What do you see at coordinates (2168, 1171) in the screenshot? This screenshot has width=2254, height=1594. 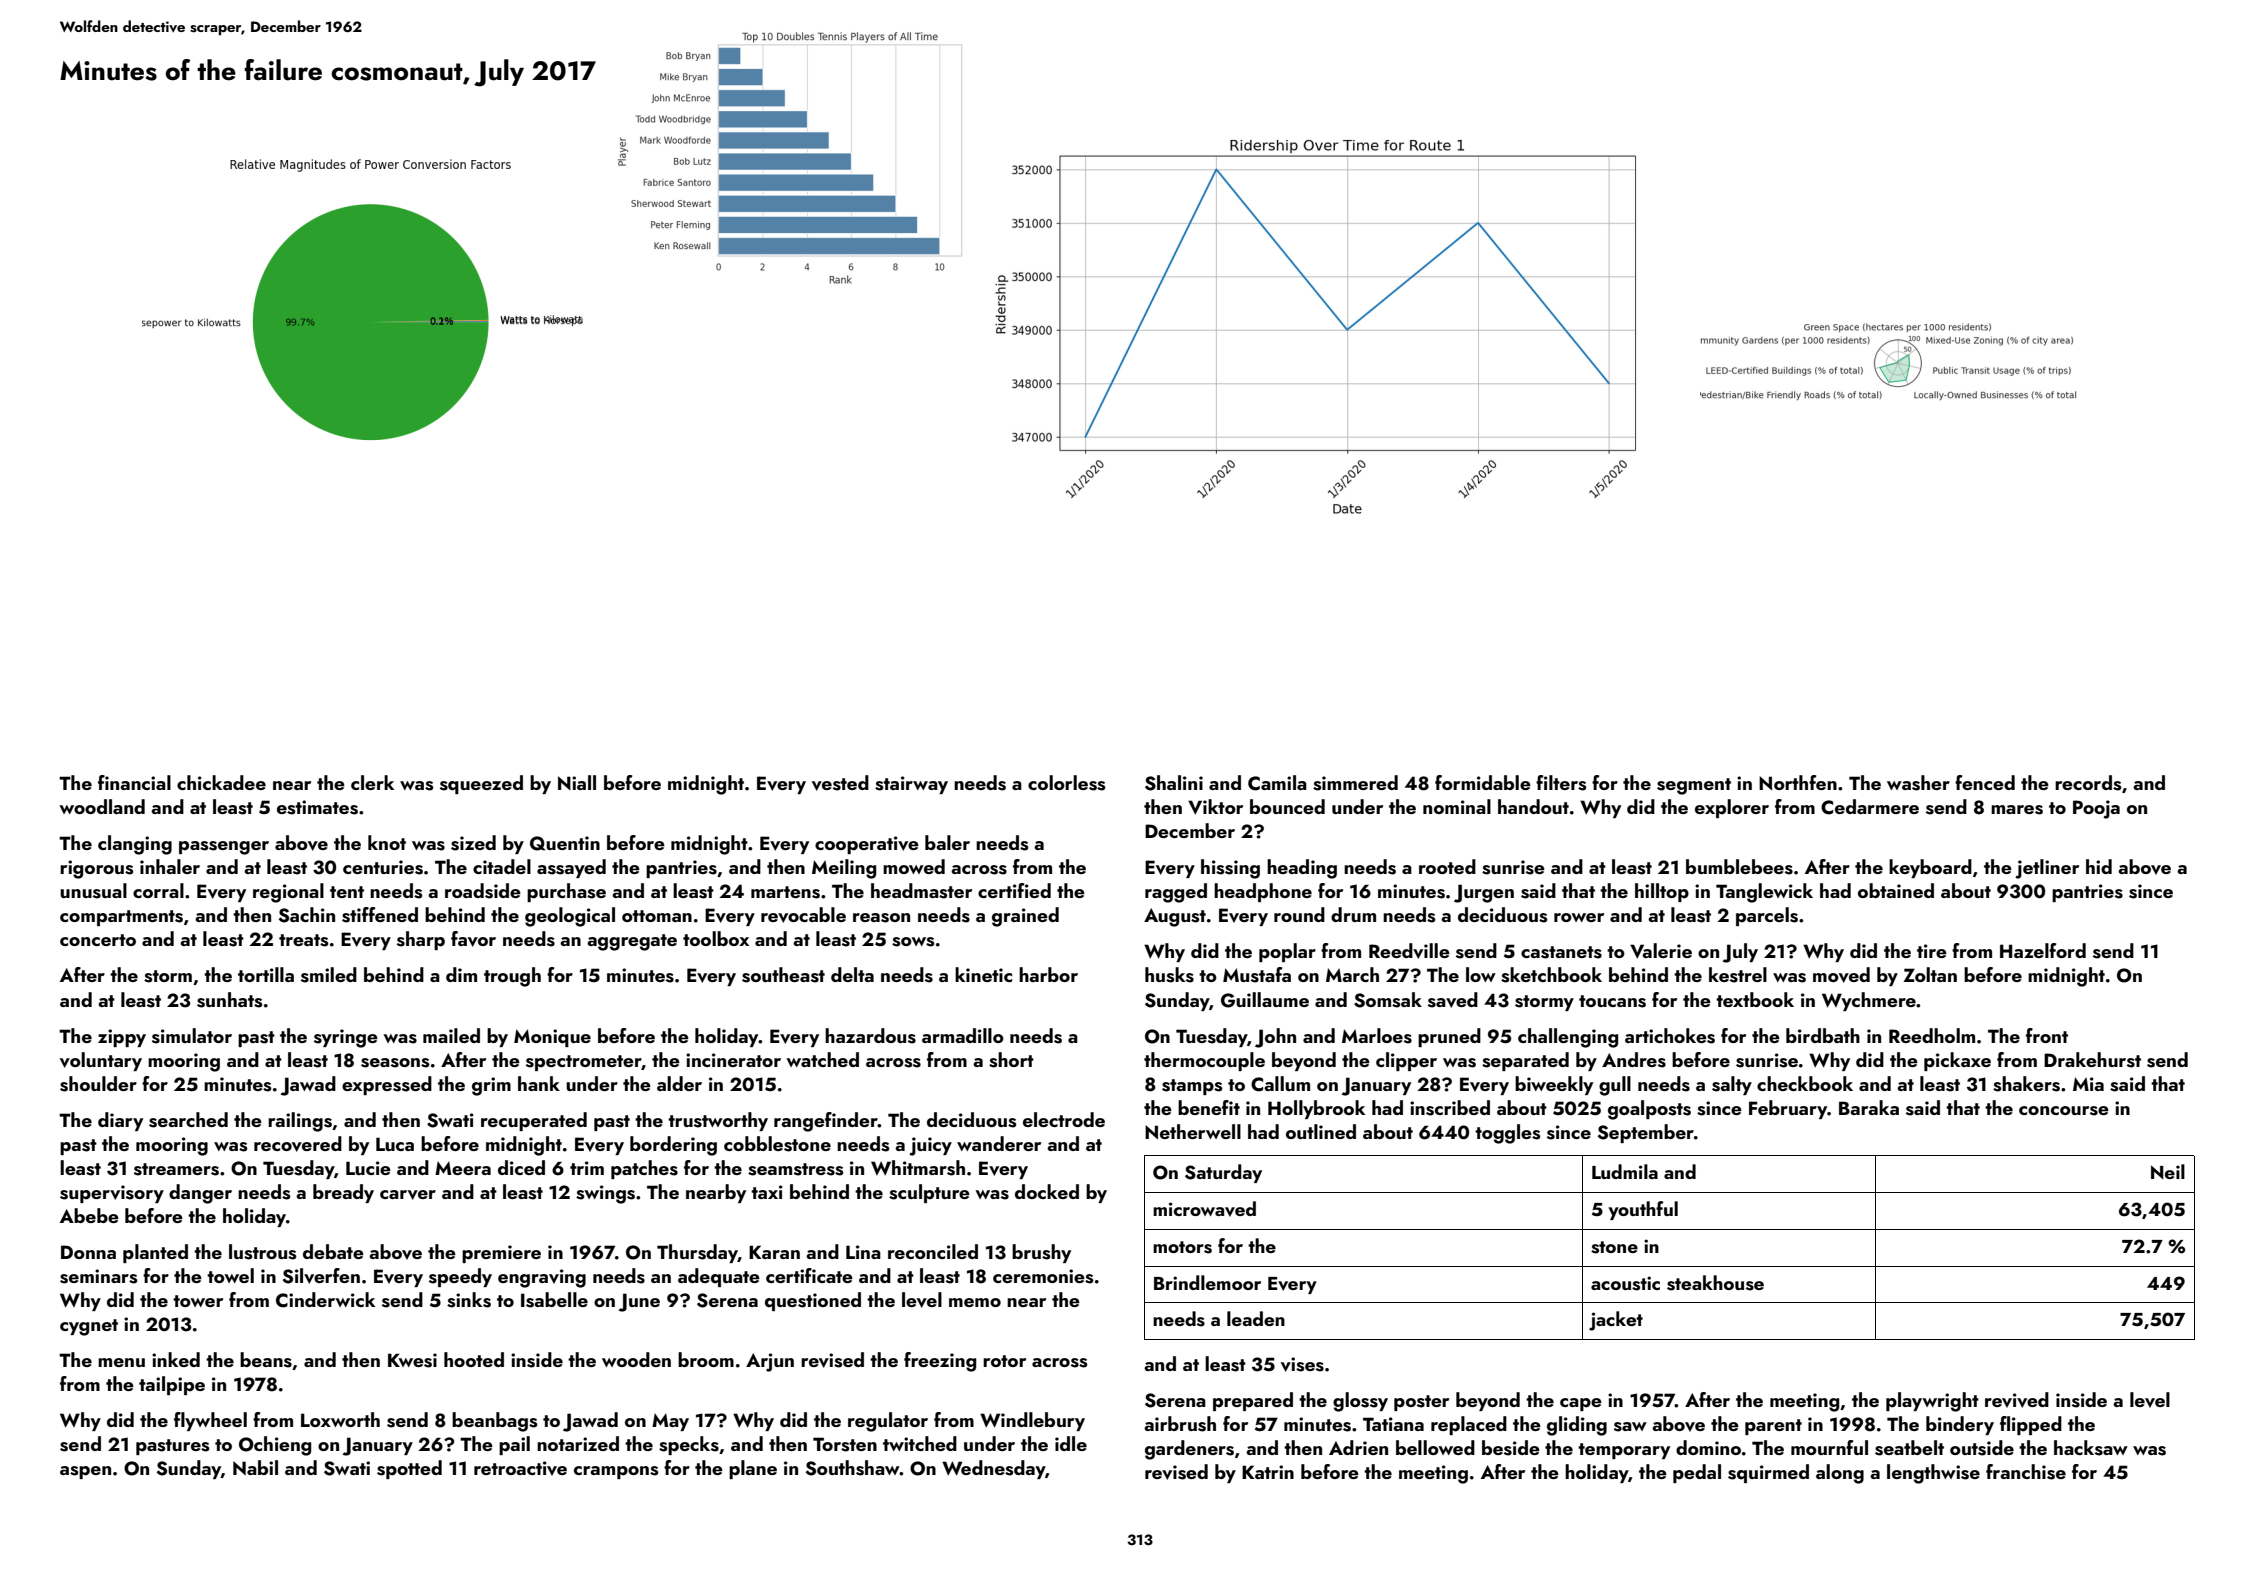 I see `Neil` at bounding box center [2168, 1171].
